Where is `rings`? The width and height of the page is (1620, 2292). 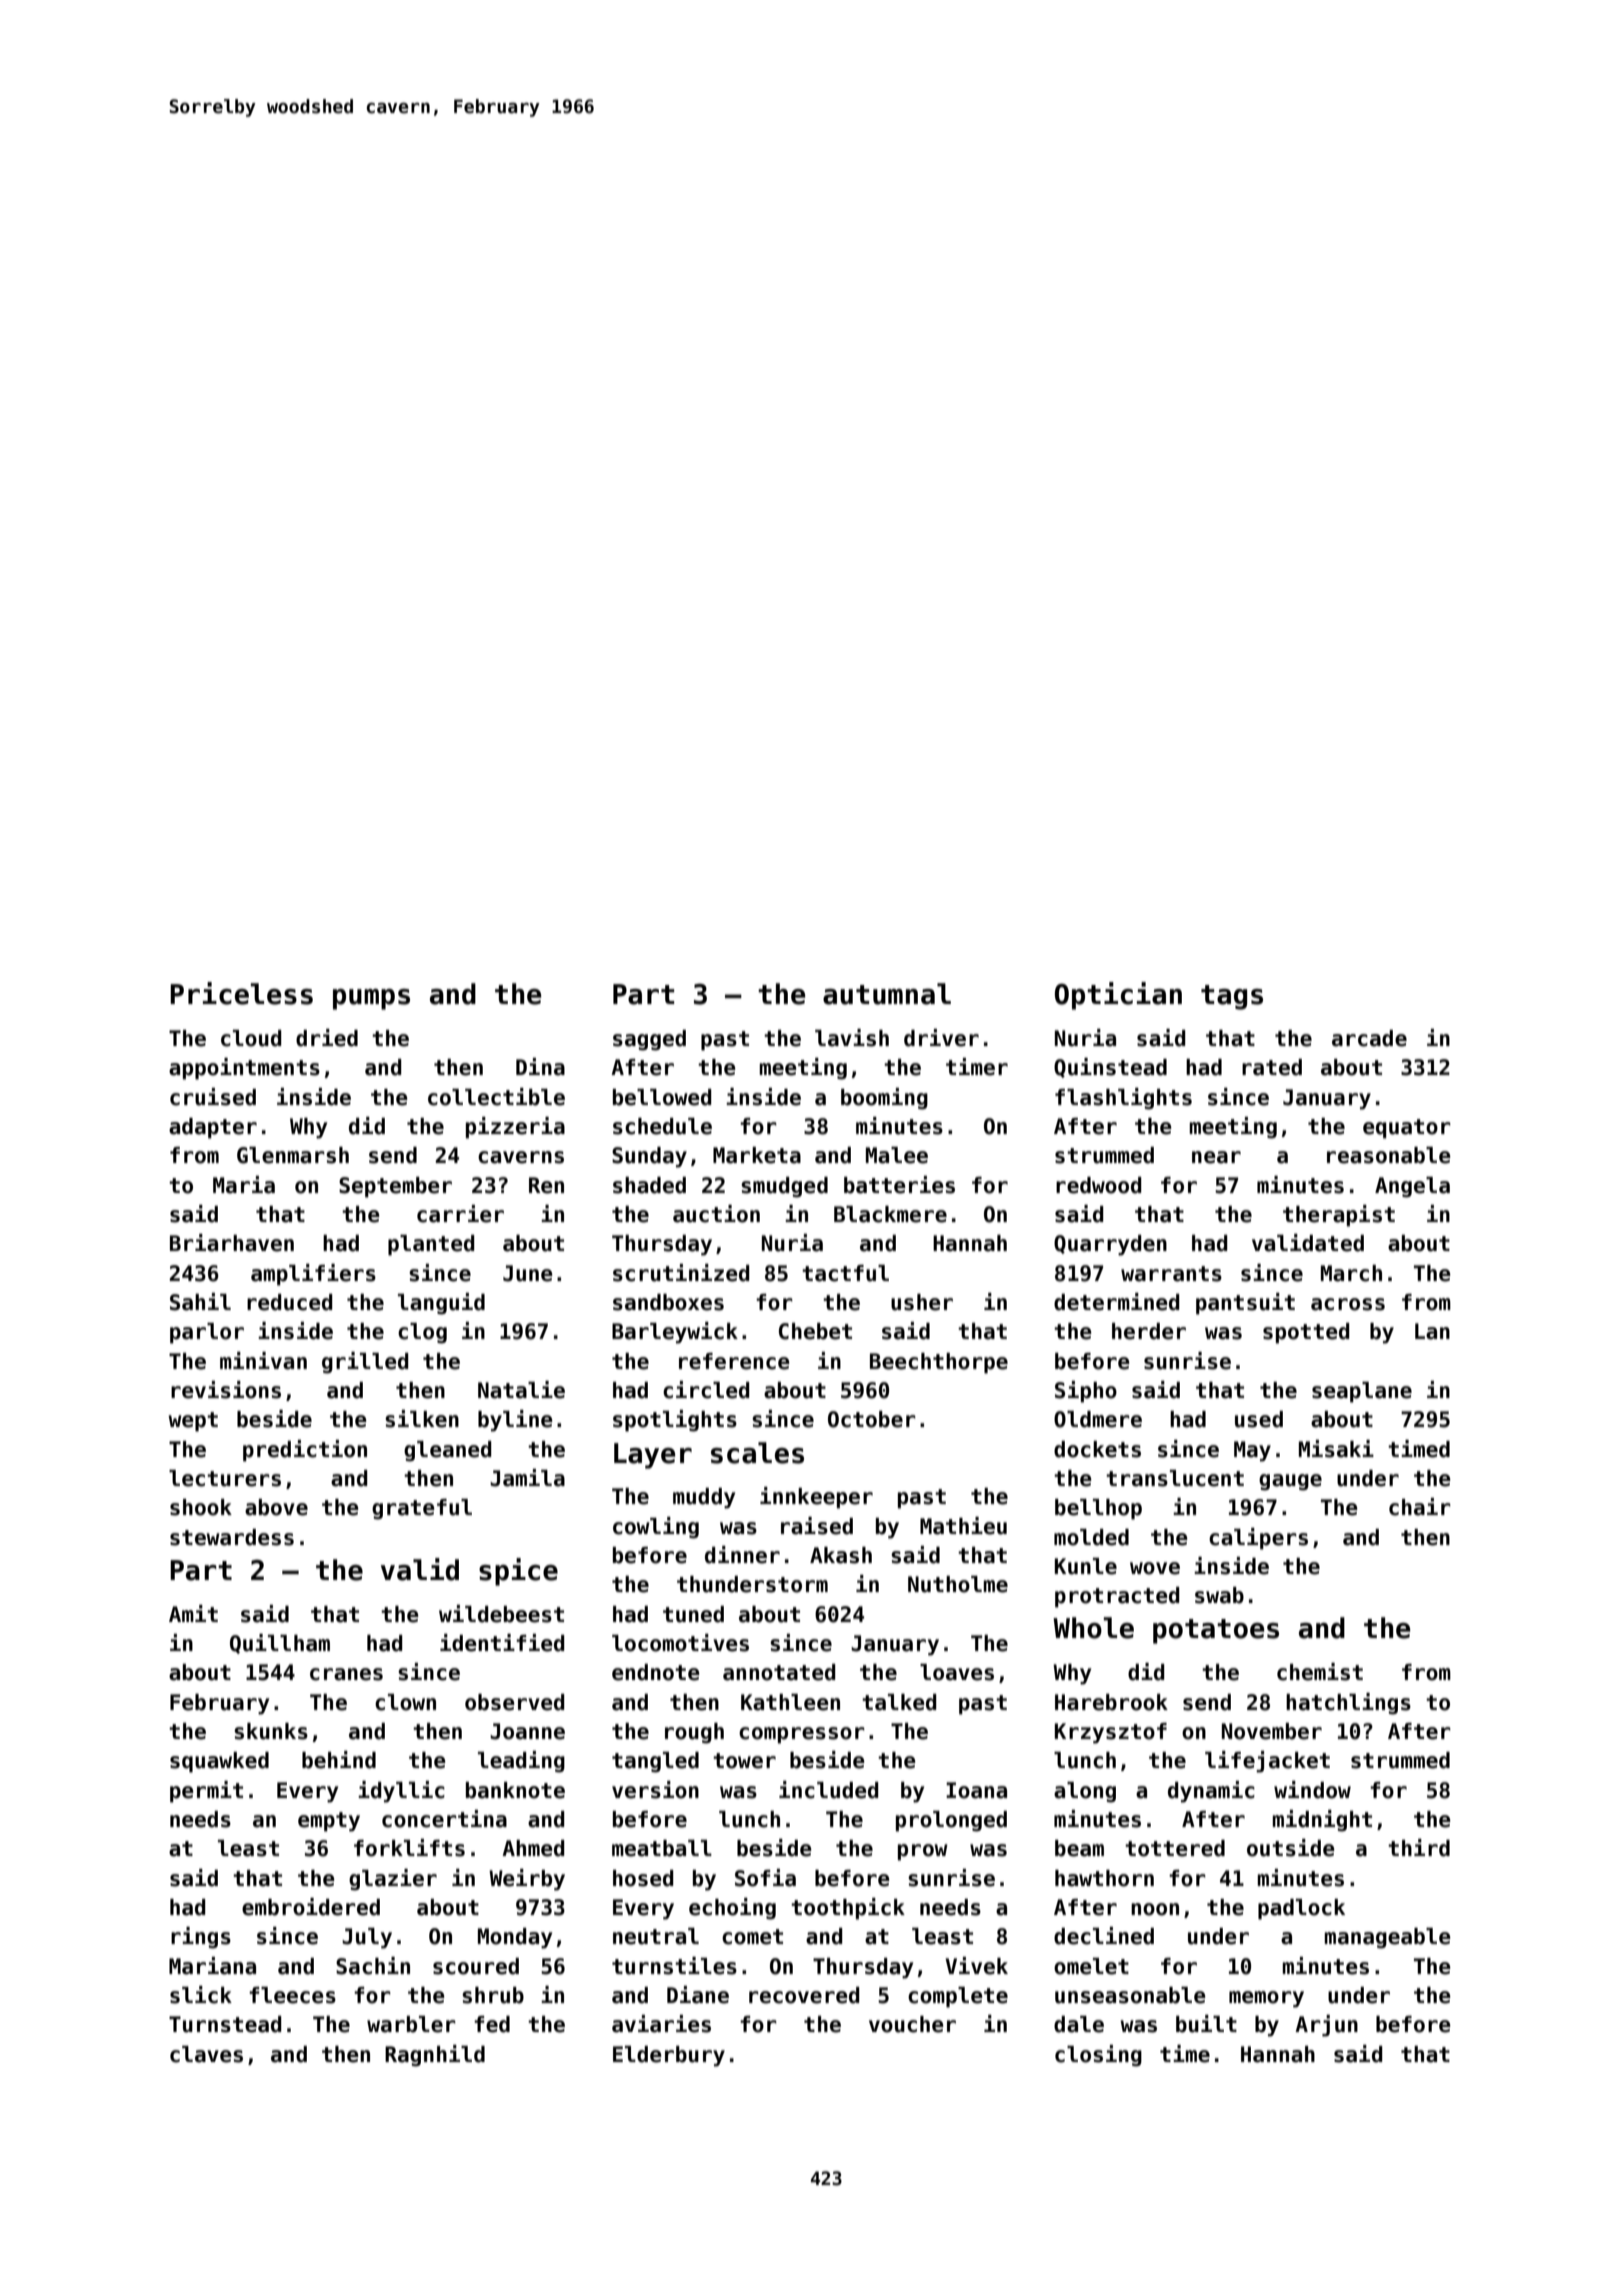 rings is located at coordinates (201, 1938).
